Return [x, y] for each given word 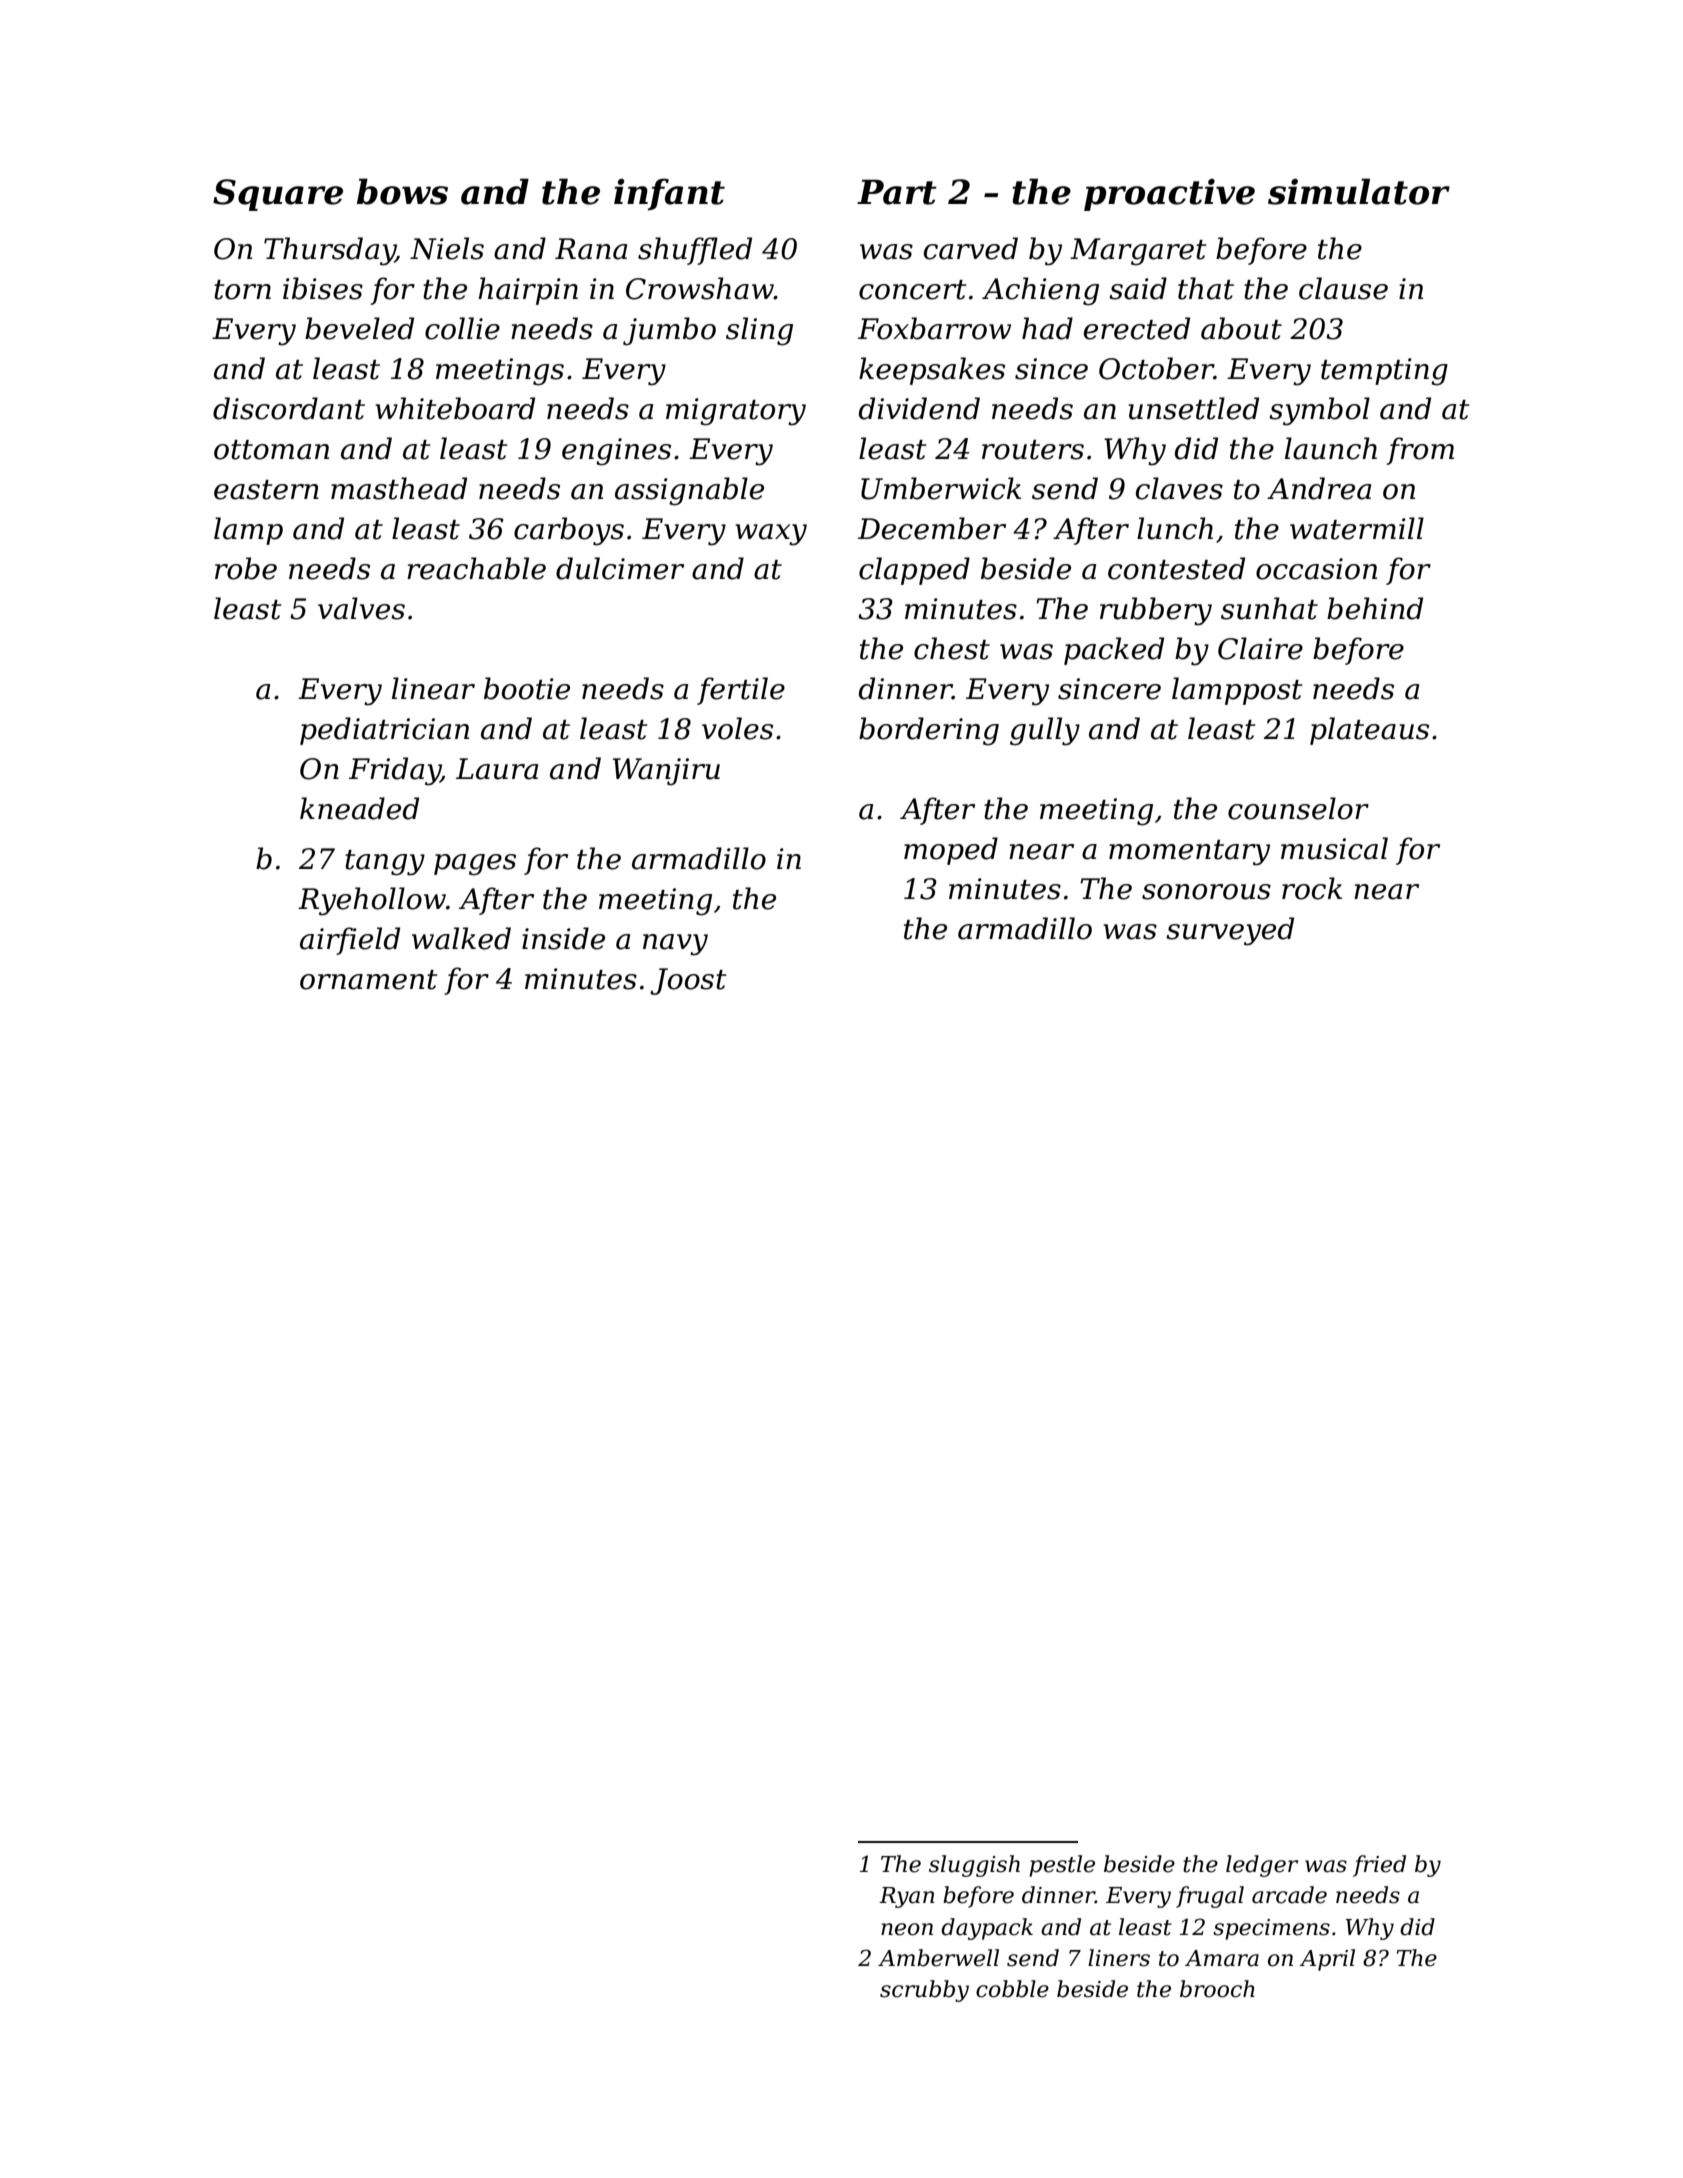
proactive [1169, 195]
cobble [1012, 1989]
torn [242, 290]
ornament [368, 980]
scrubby [924, 1991]
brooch [1217, 1989]
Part [897, 192]
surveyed [1230, 931]
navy [675, 945]
